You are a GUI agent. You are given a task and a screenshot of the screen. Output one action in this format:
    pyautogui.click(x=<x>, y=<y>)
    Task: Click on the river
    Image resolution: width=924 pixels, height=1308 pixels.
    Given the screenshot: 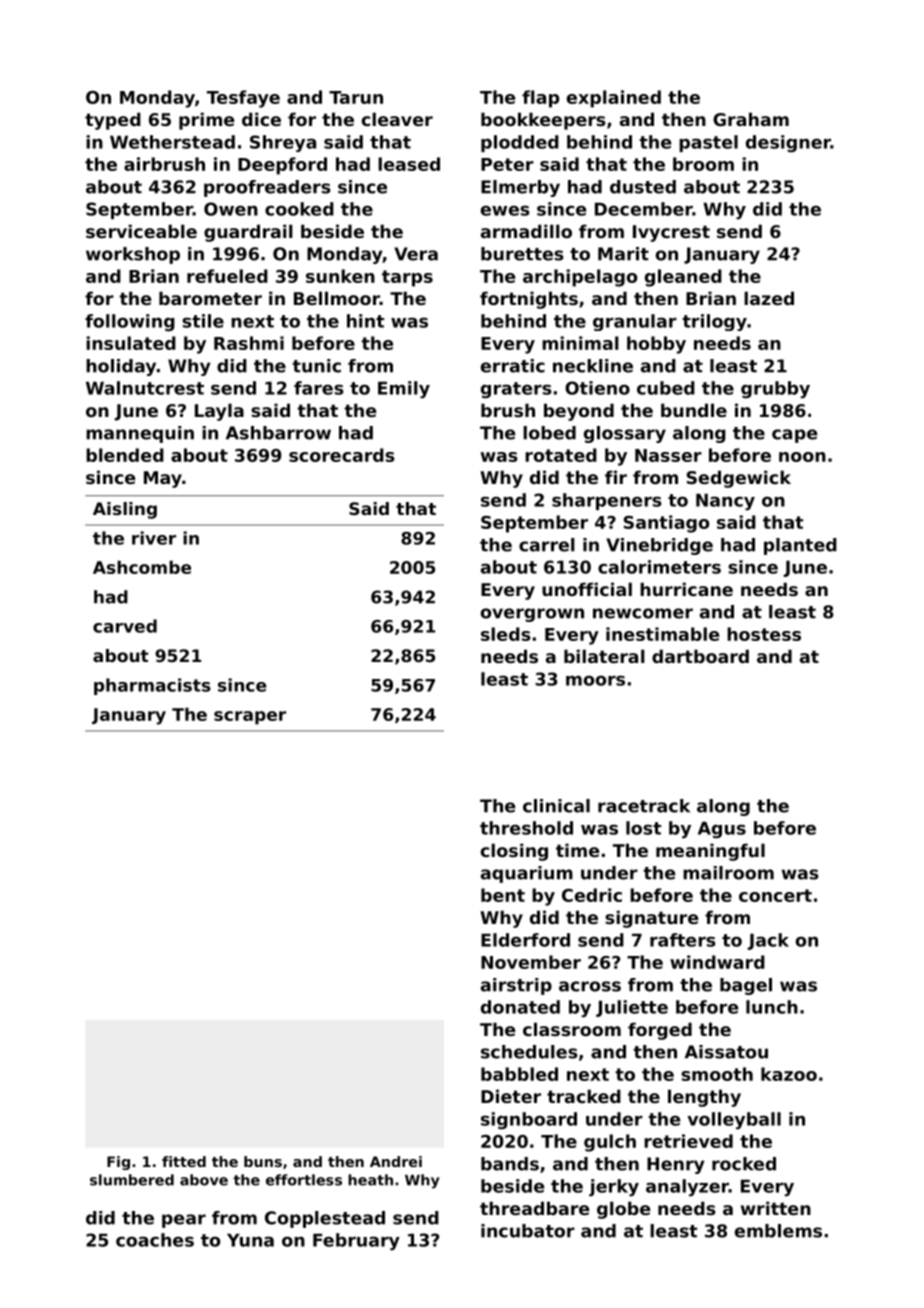 What is the action you would take?
    pyautogui.click(x=154, y=538)
